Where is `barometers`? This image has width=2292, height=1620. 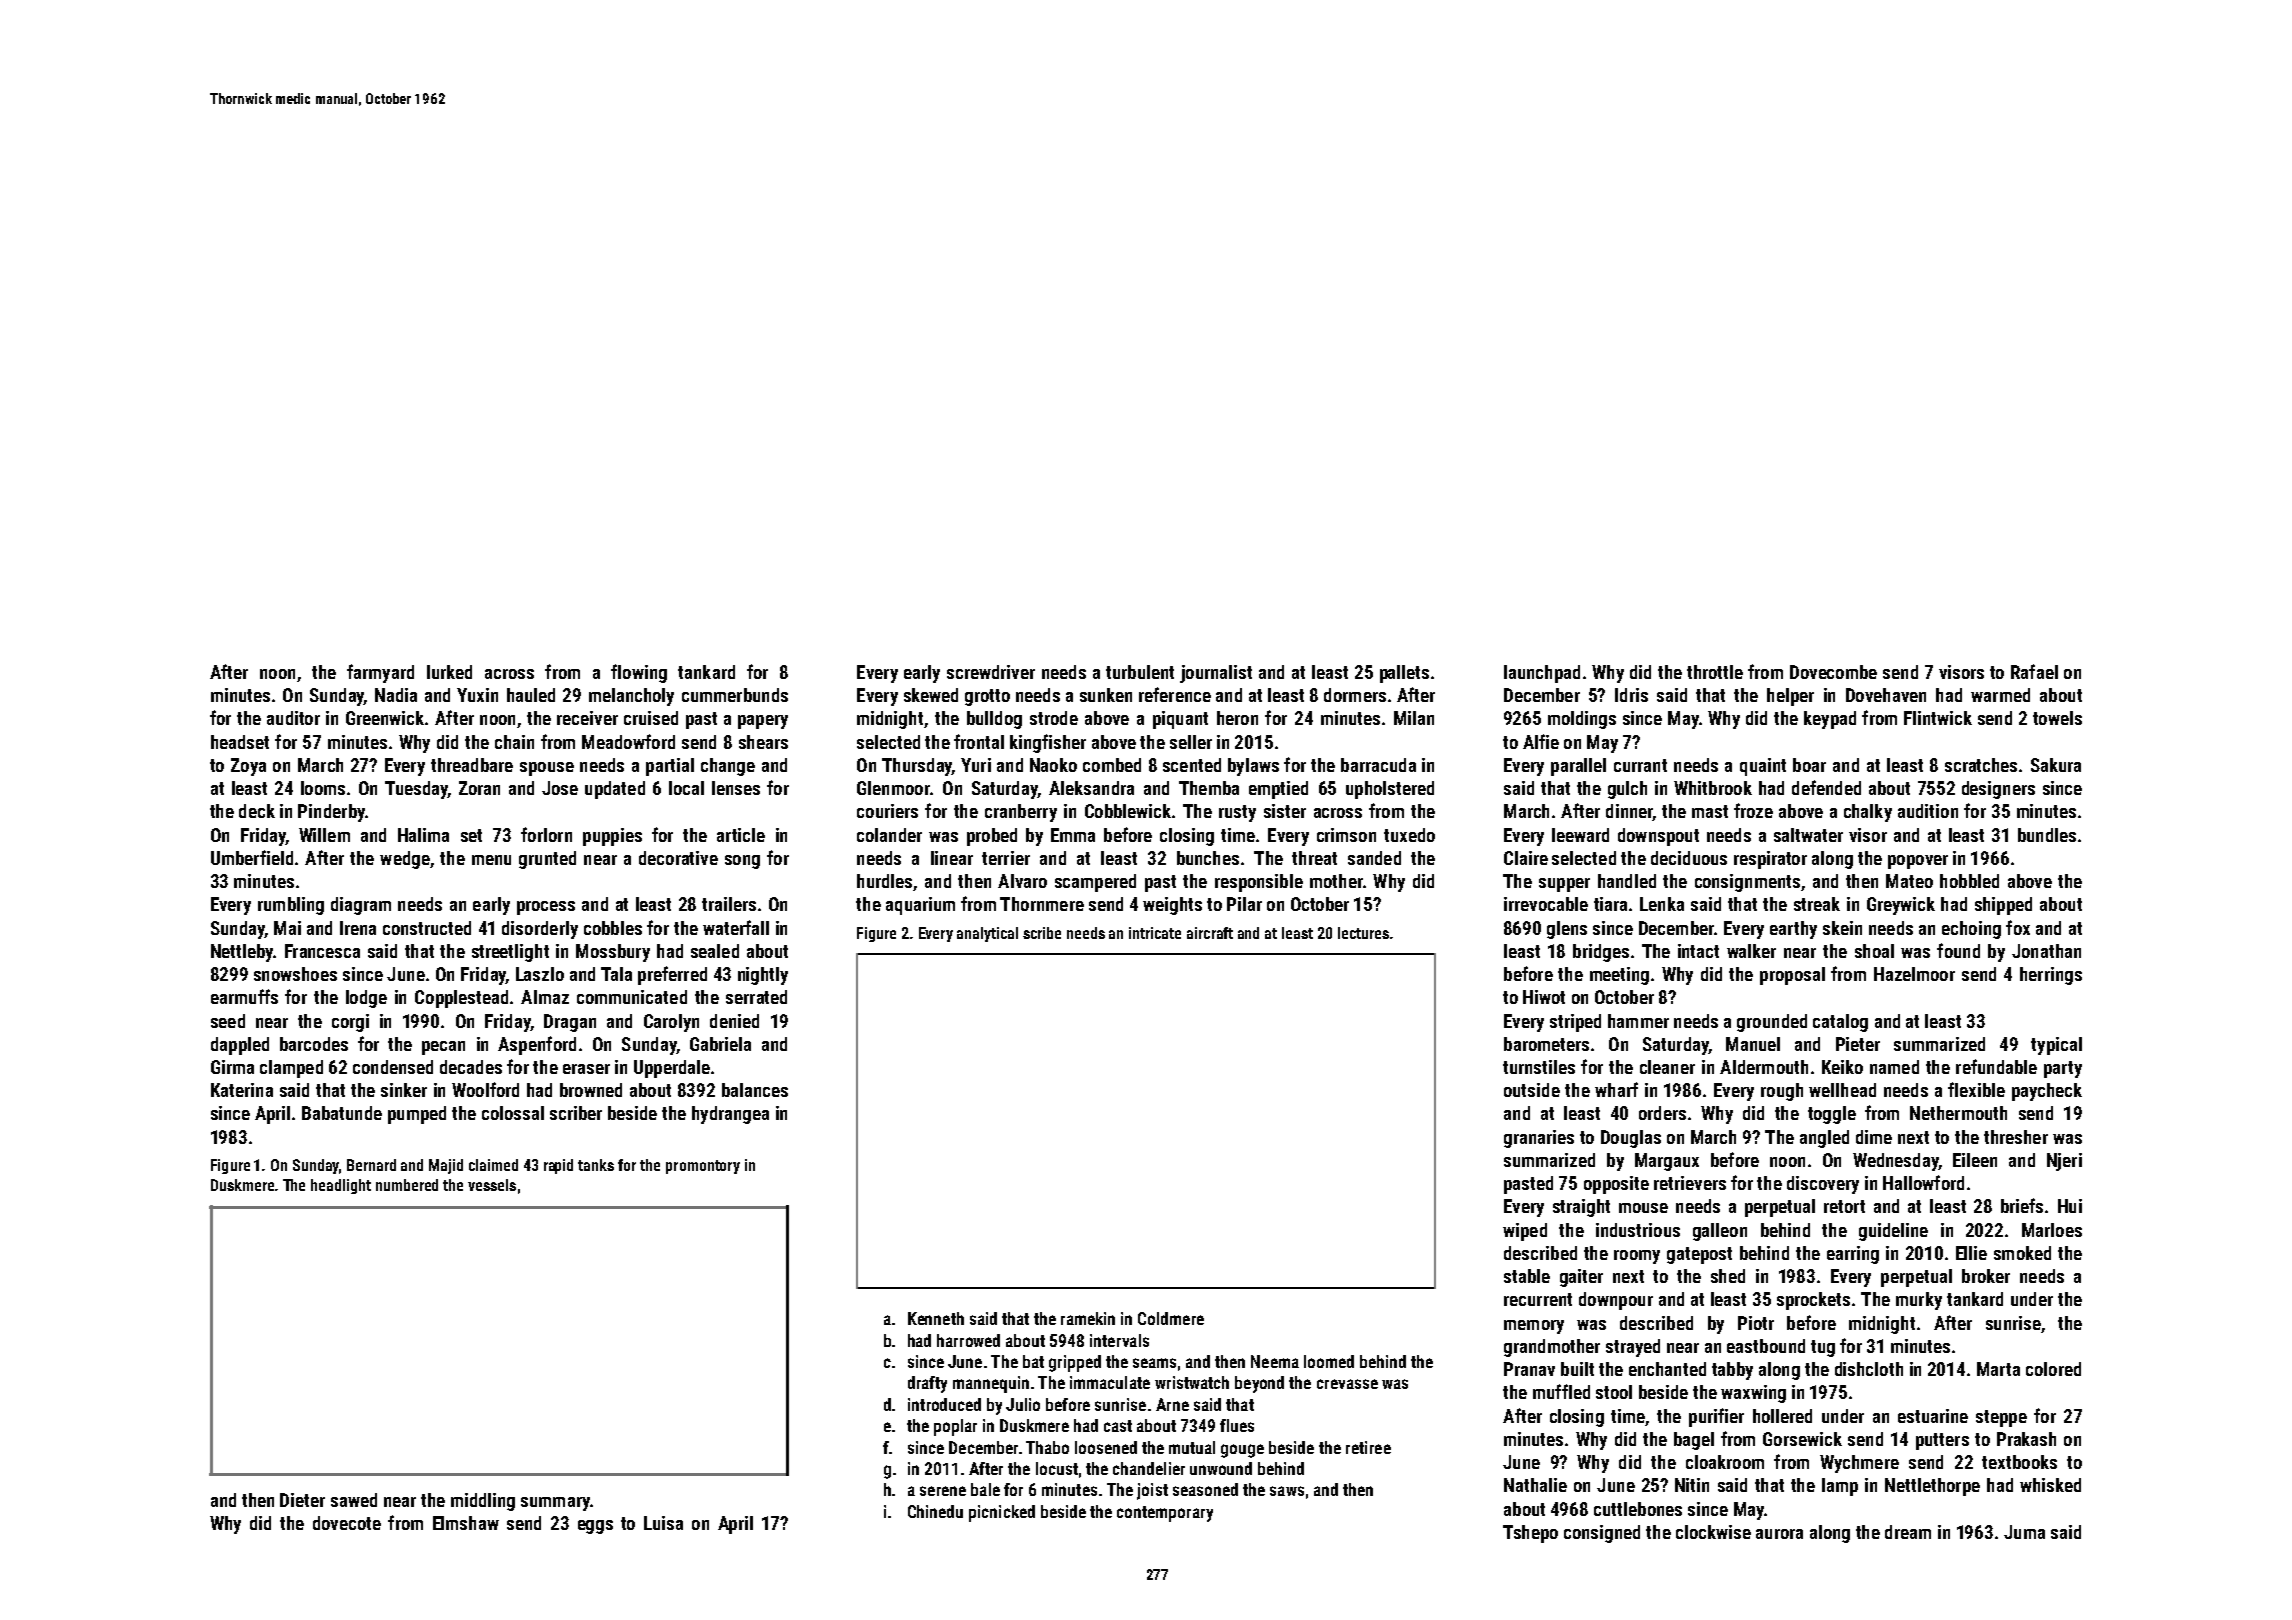 barometers is located at coordinates (1546, 1044).
